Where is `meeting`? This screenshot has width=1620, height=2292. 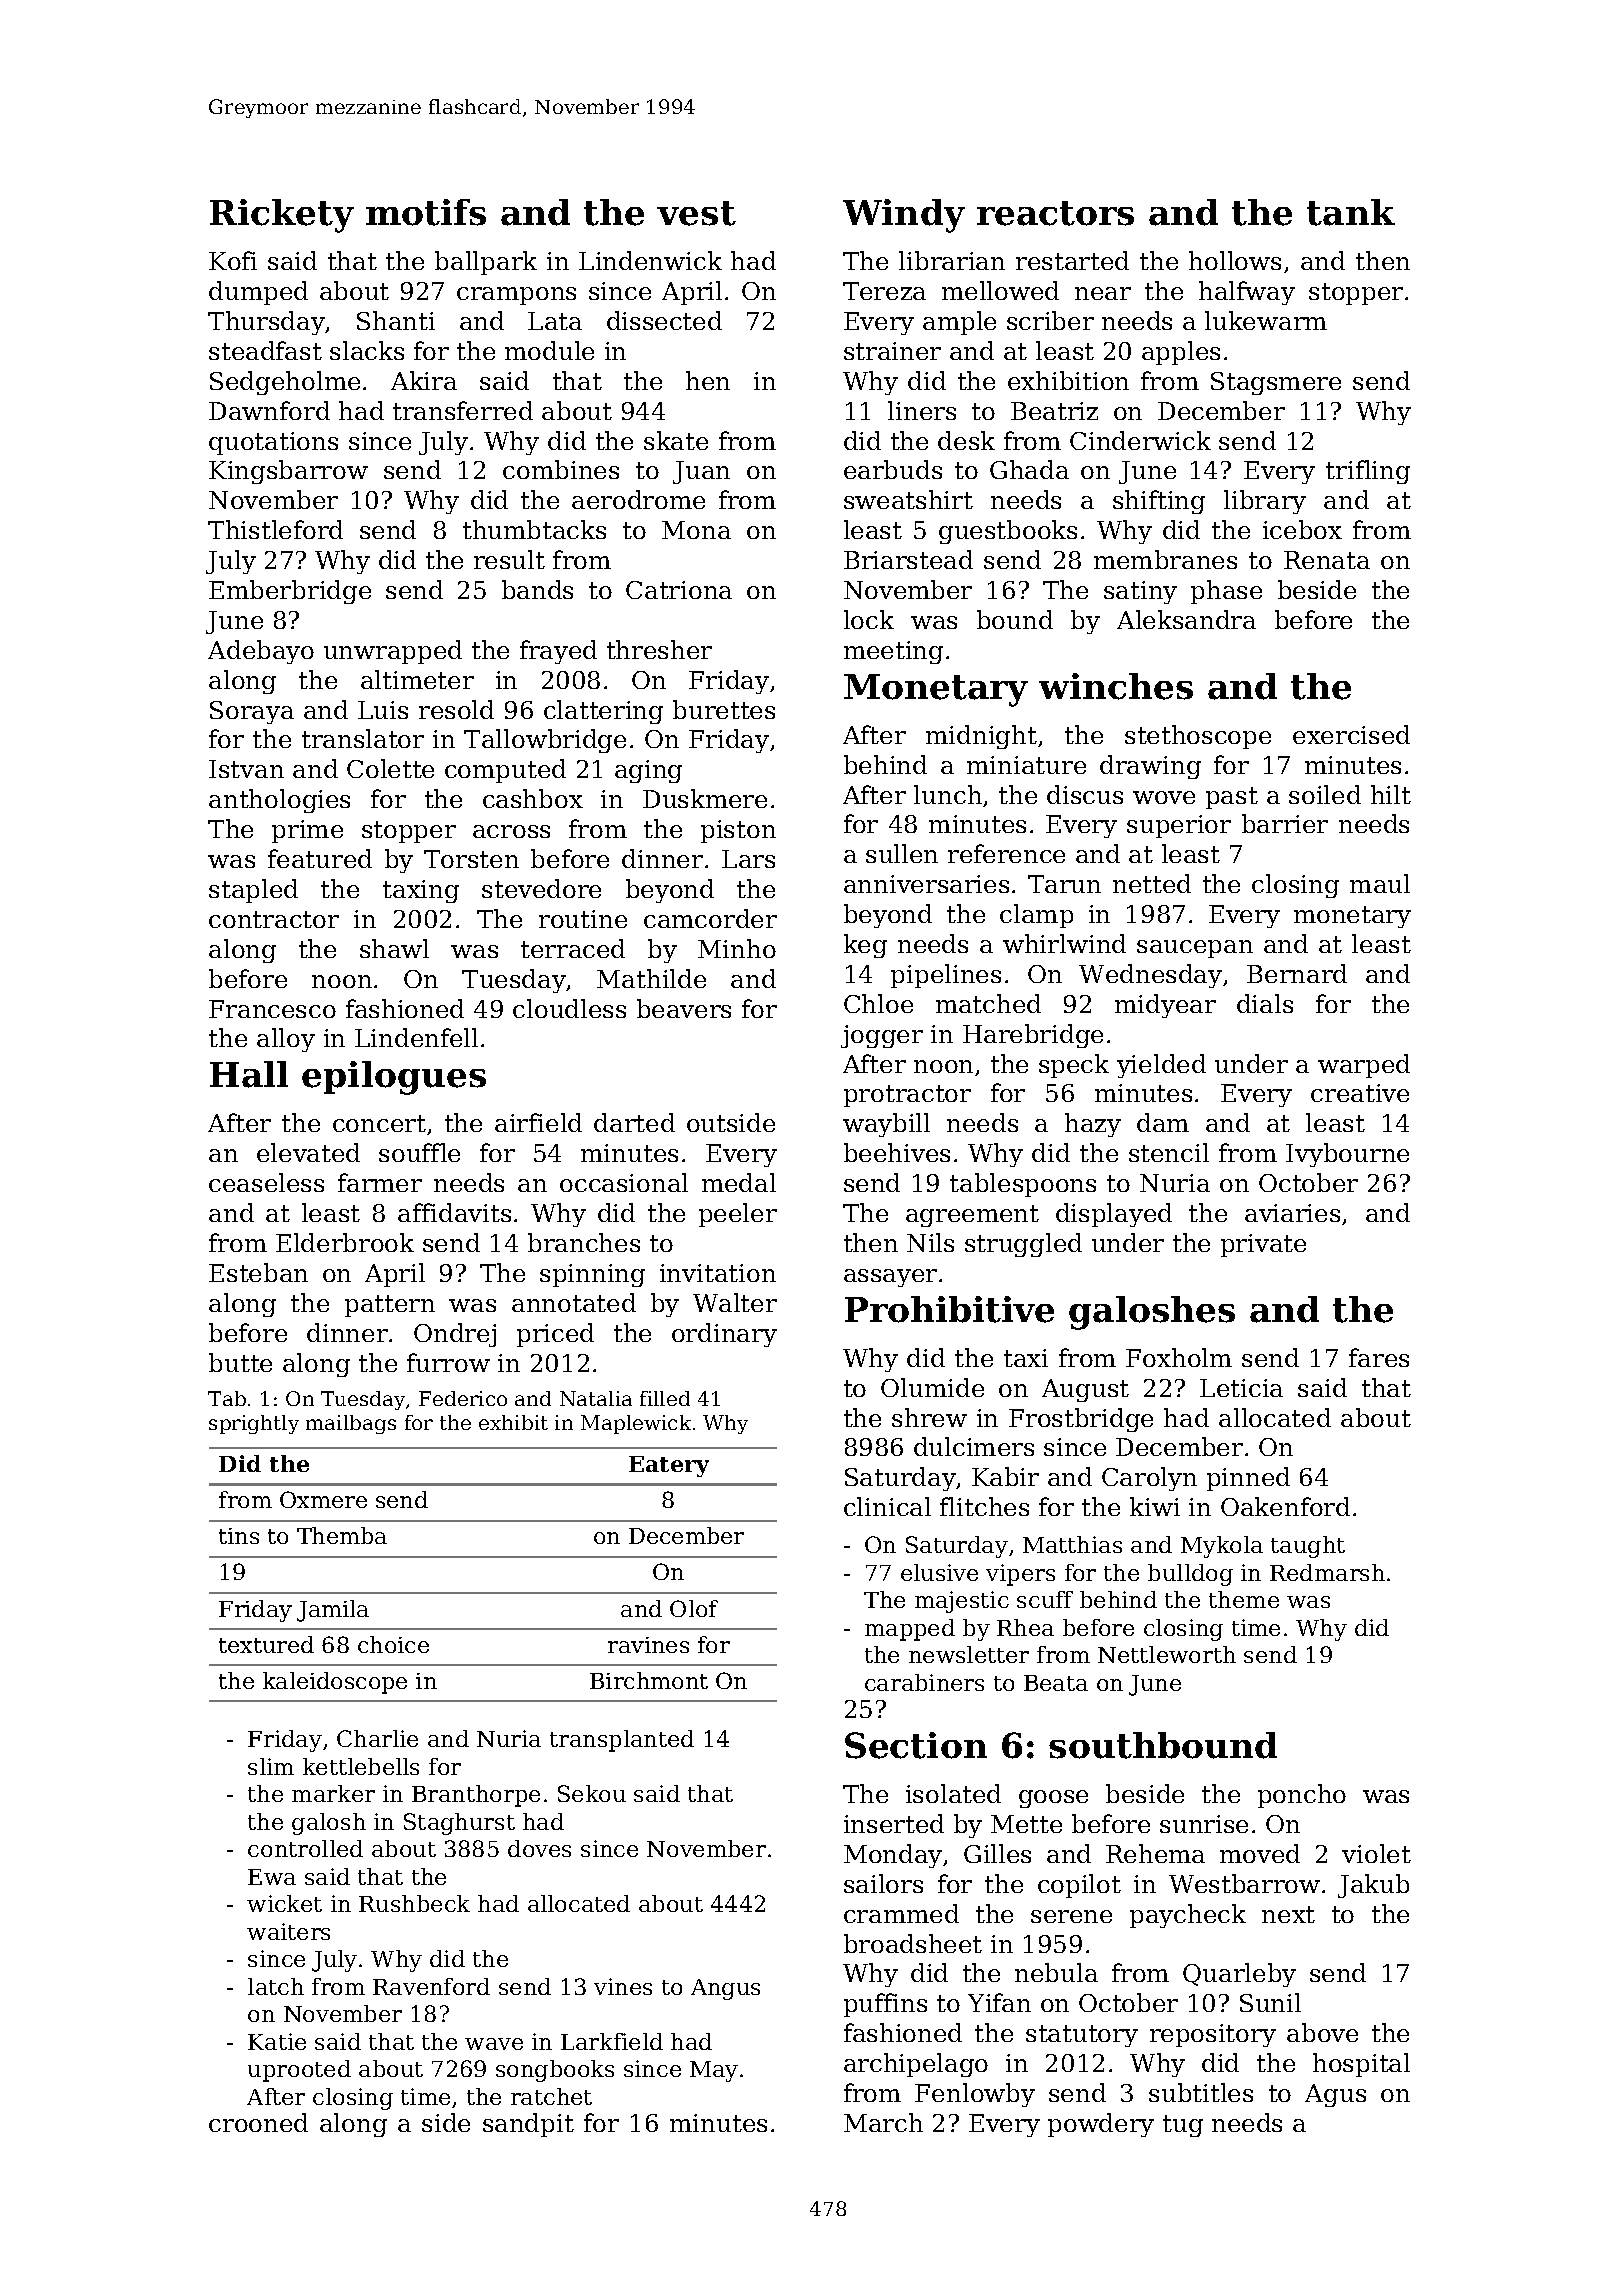 meeting is located at coordinates (893, 652).
